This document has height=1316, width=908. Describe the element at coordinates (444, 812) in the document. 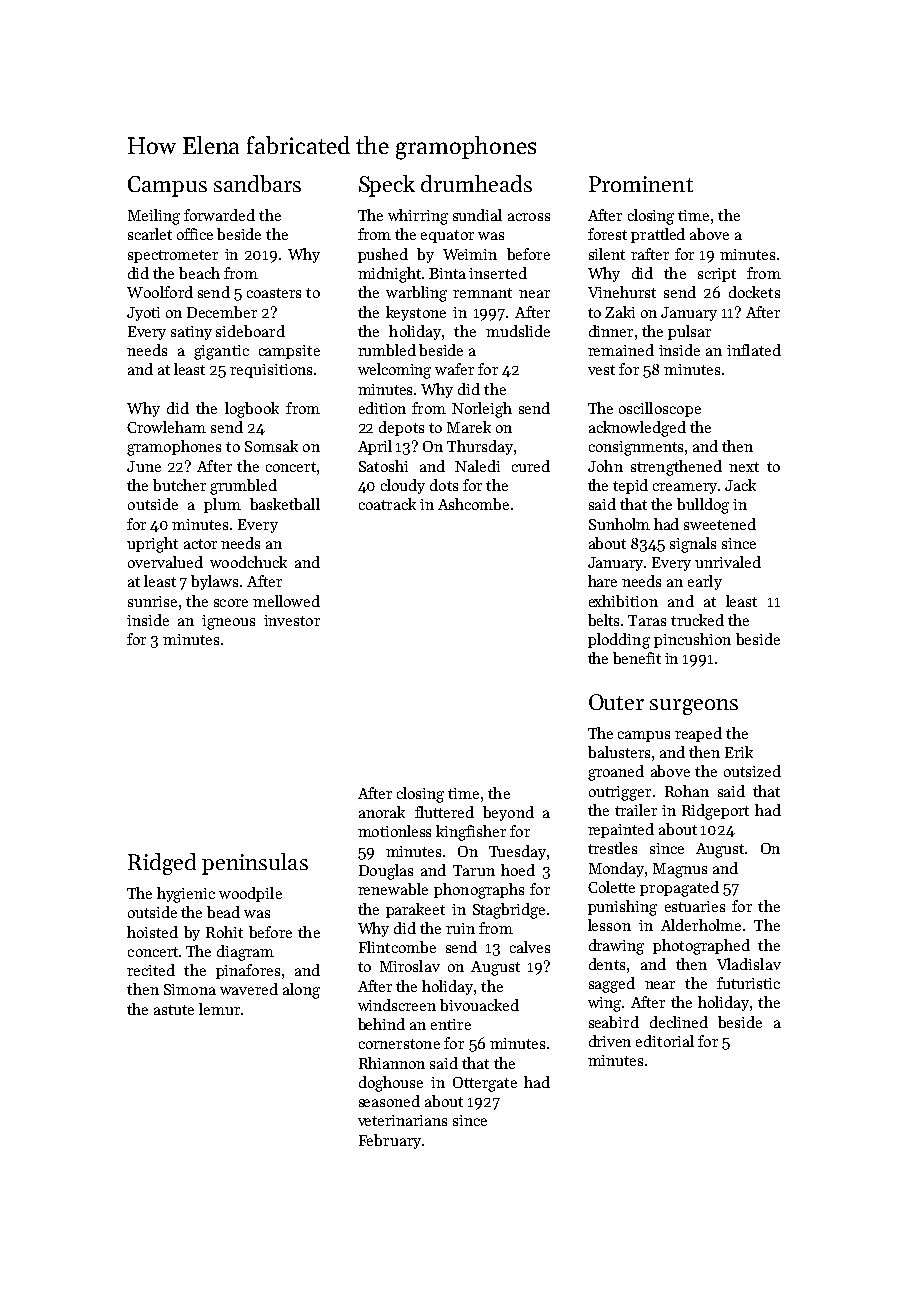

I see `fluttered` at that location.
